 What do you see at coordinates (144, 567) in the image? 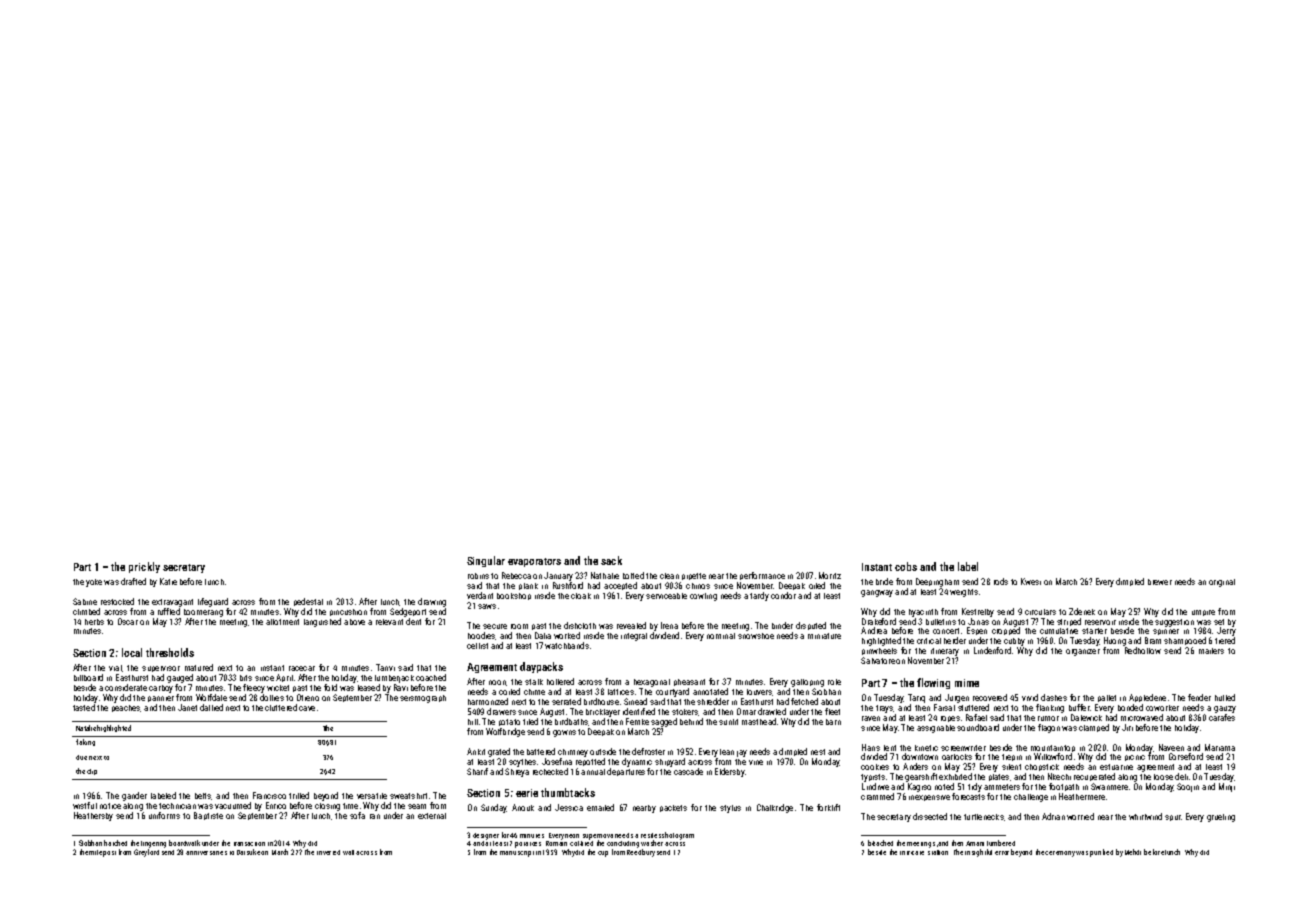
I see `prickly` at bounding box center [144, 567].
